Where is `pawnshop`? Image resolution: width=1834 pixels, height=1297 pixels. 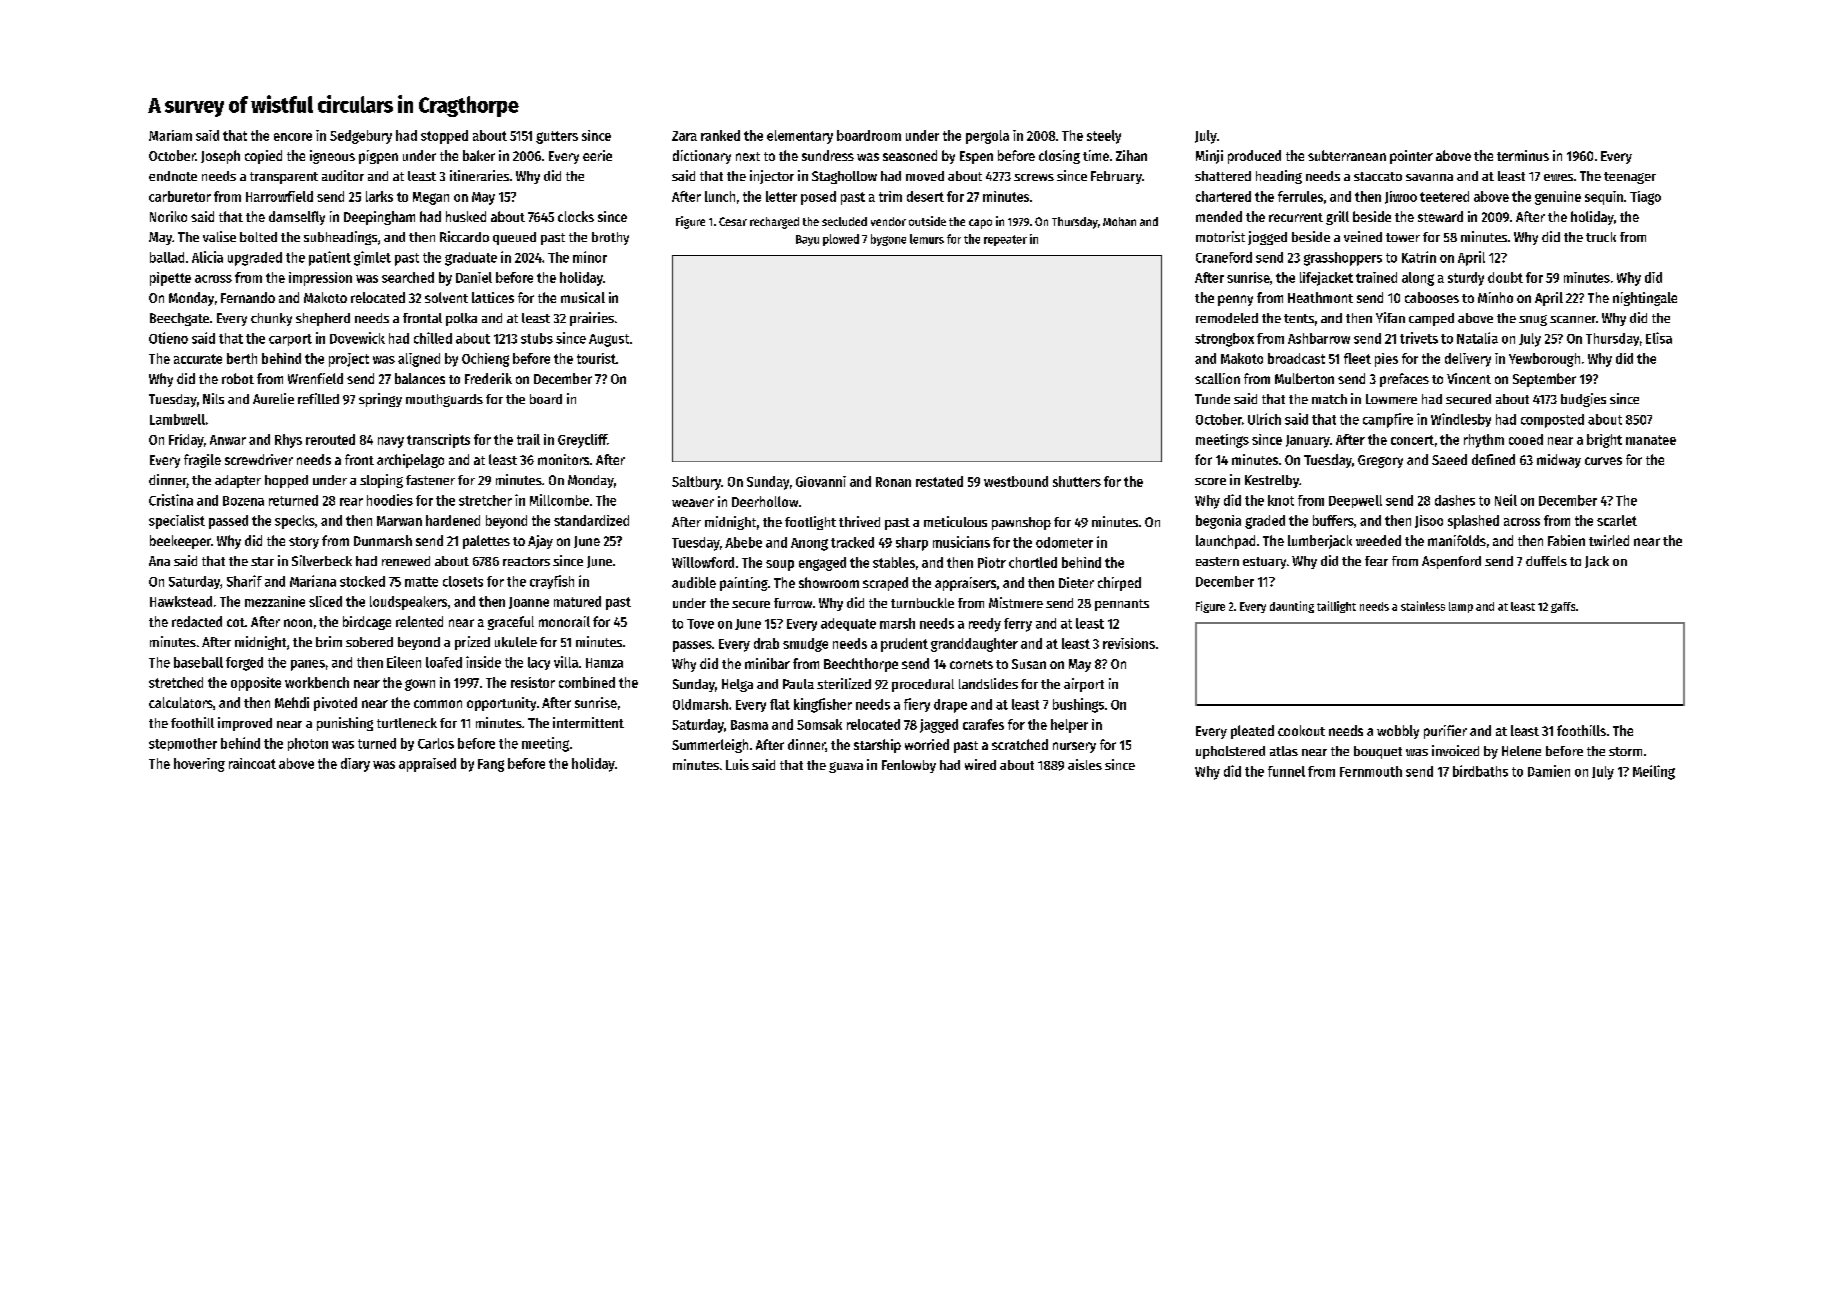 pawnshop is located at coordinates (1021, 523).
